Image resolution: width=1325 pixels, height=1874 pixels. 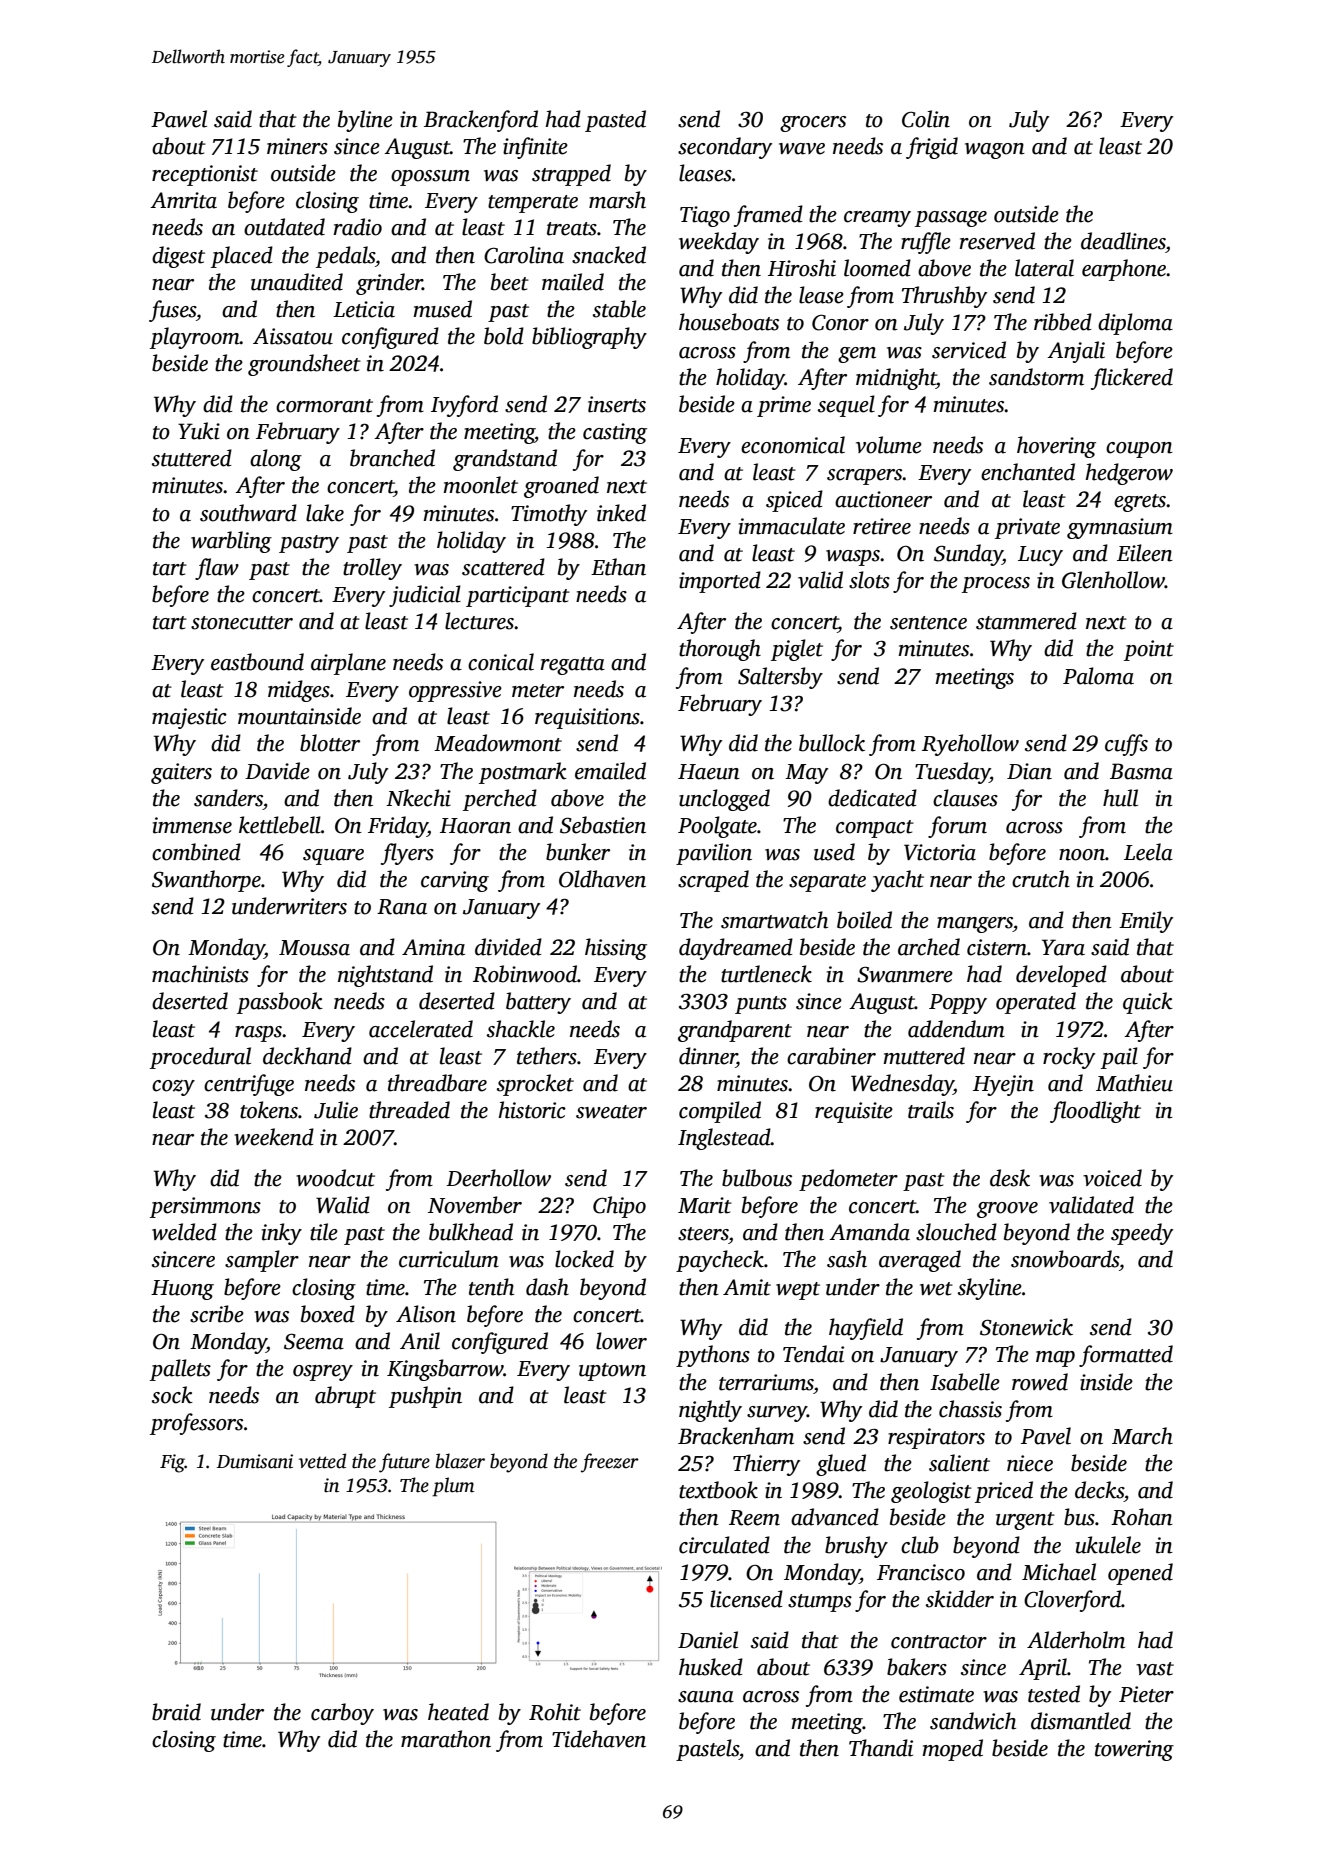 I want to click on framed, so click(x=768, y=216).
